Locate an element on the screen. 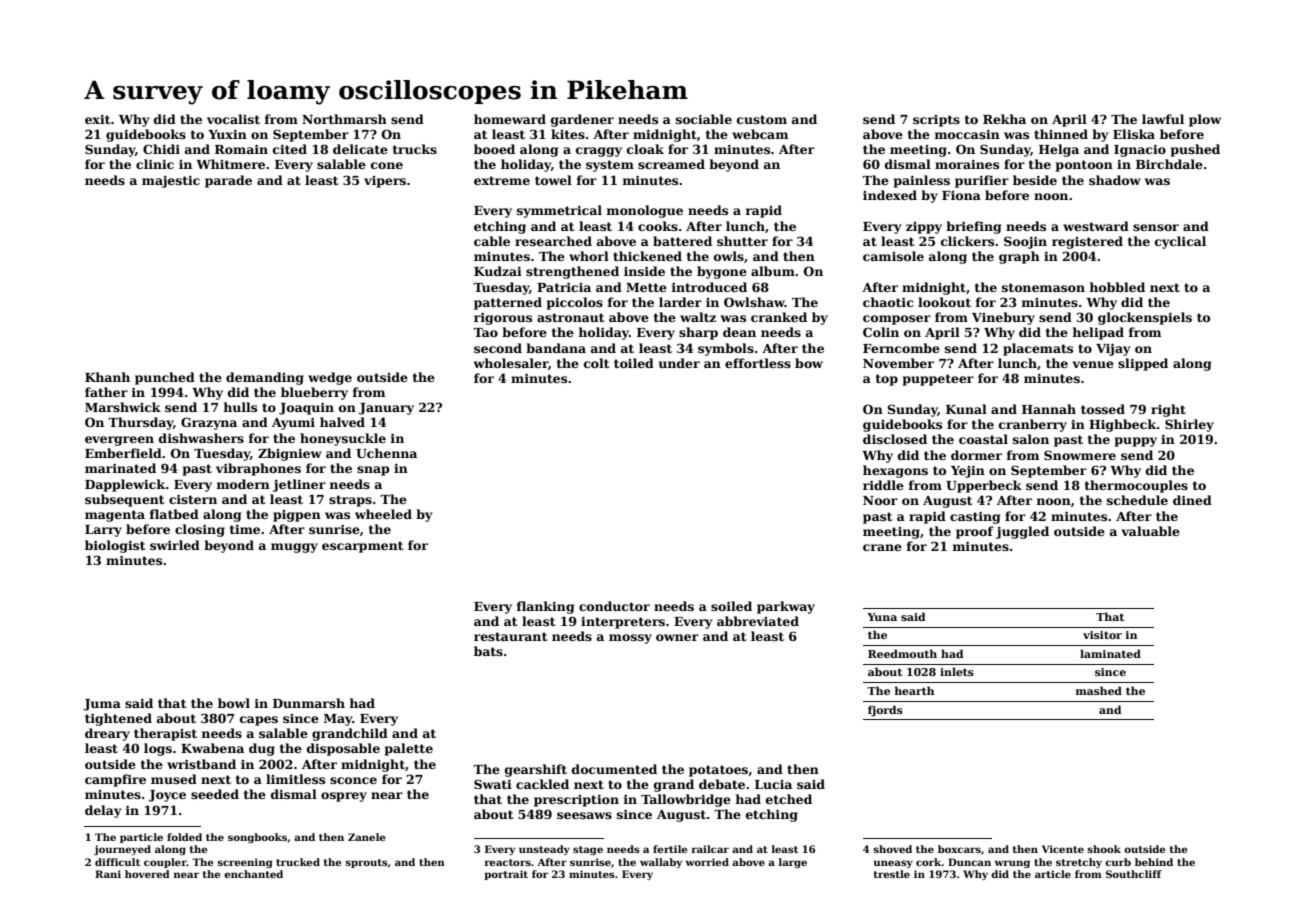 This screenshot has width=1308, height=924. Ayumi is located at coordinates (293, 424).
